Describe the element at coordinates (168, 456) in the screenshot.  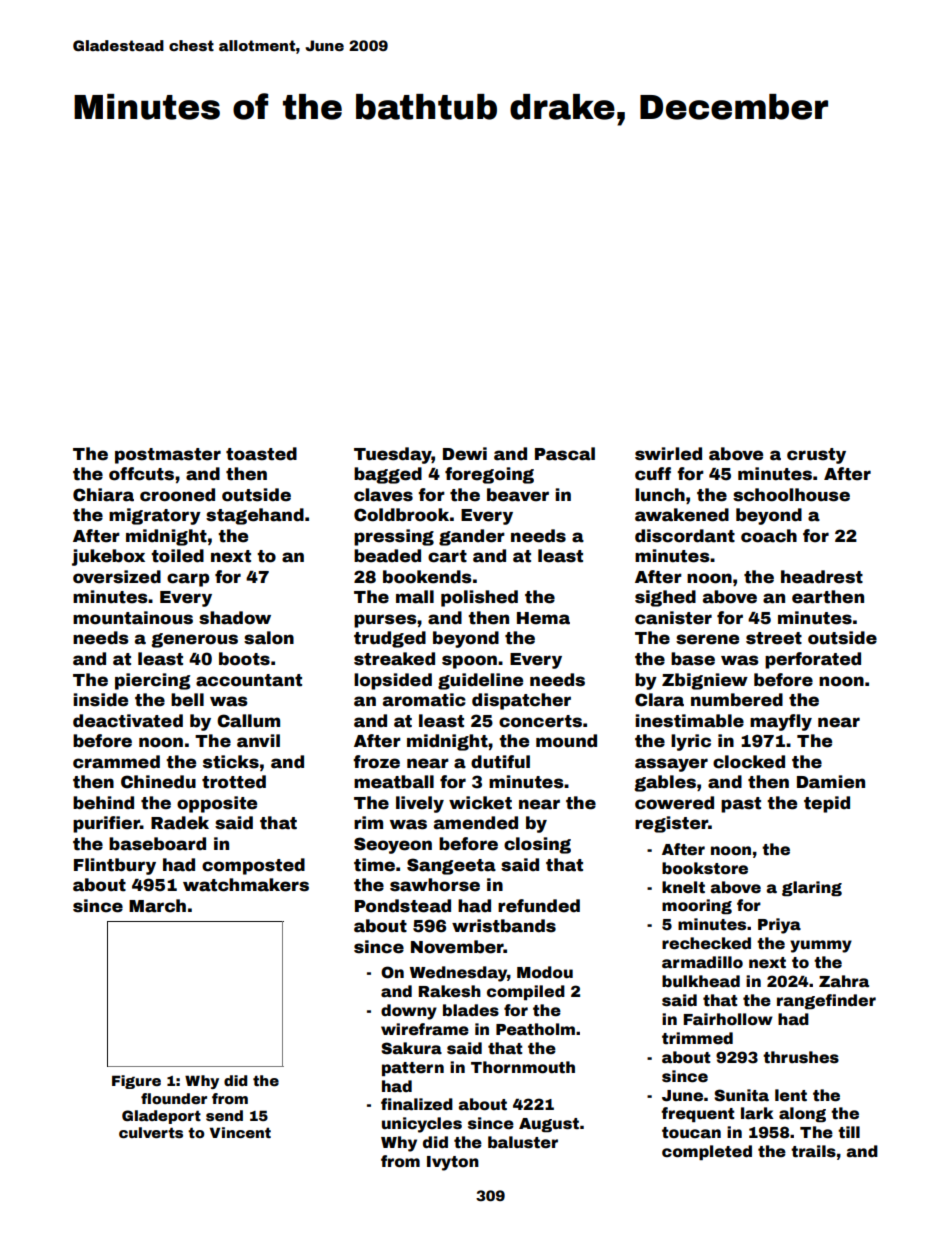
I see `postmaster` at that location.
